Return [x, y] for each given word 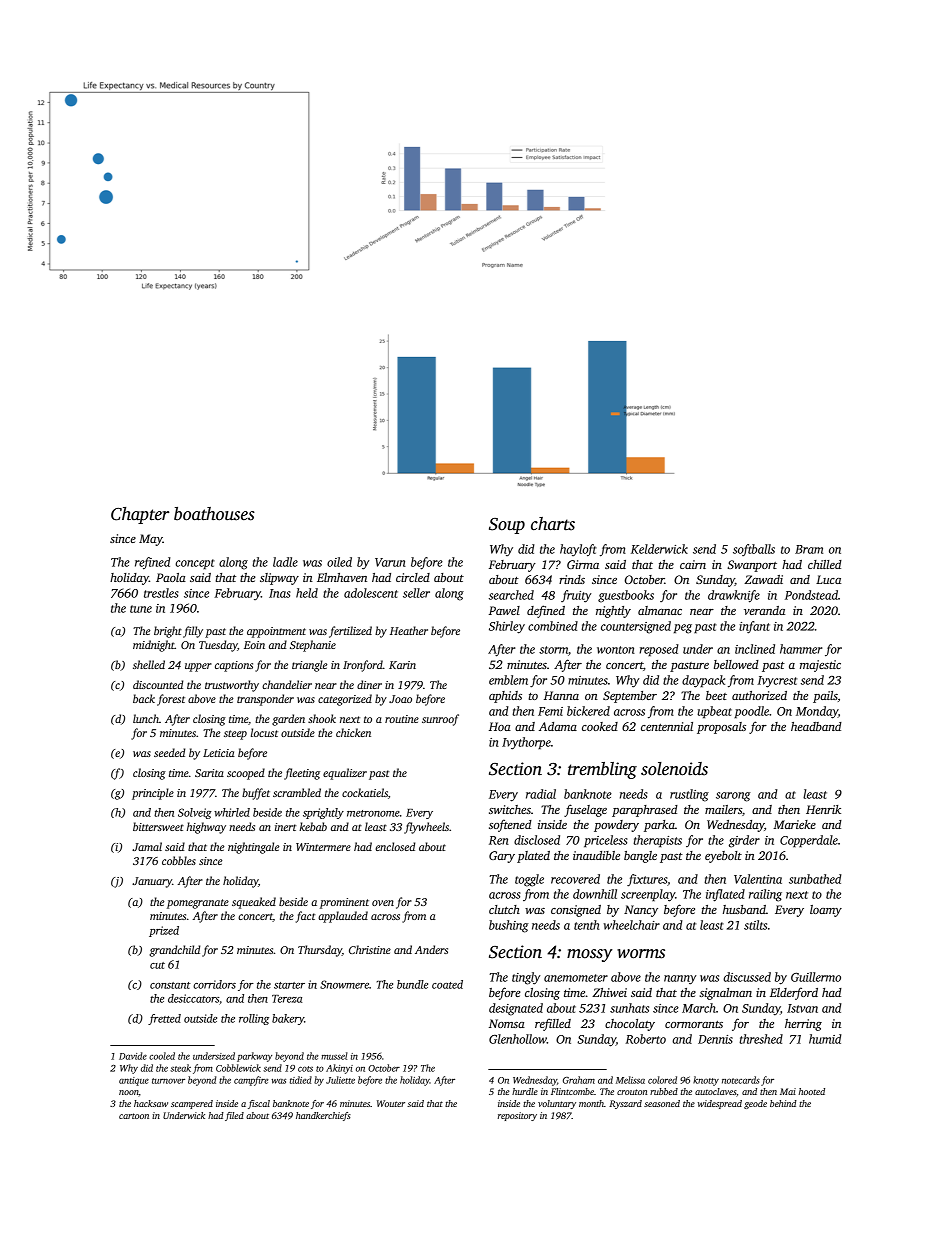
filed [234, 1116]
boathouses [214, 514]
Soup [507, 526]
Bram [809, 549]
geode [755, 1104]
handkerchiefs [323, 1116]
